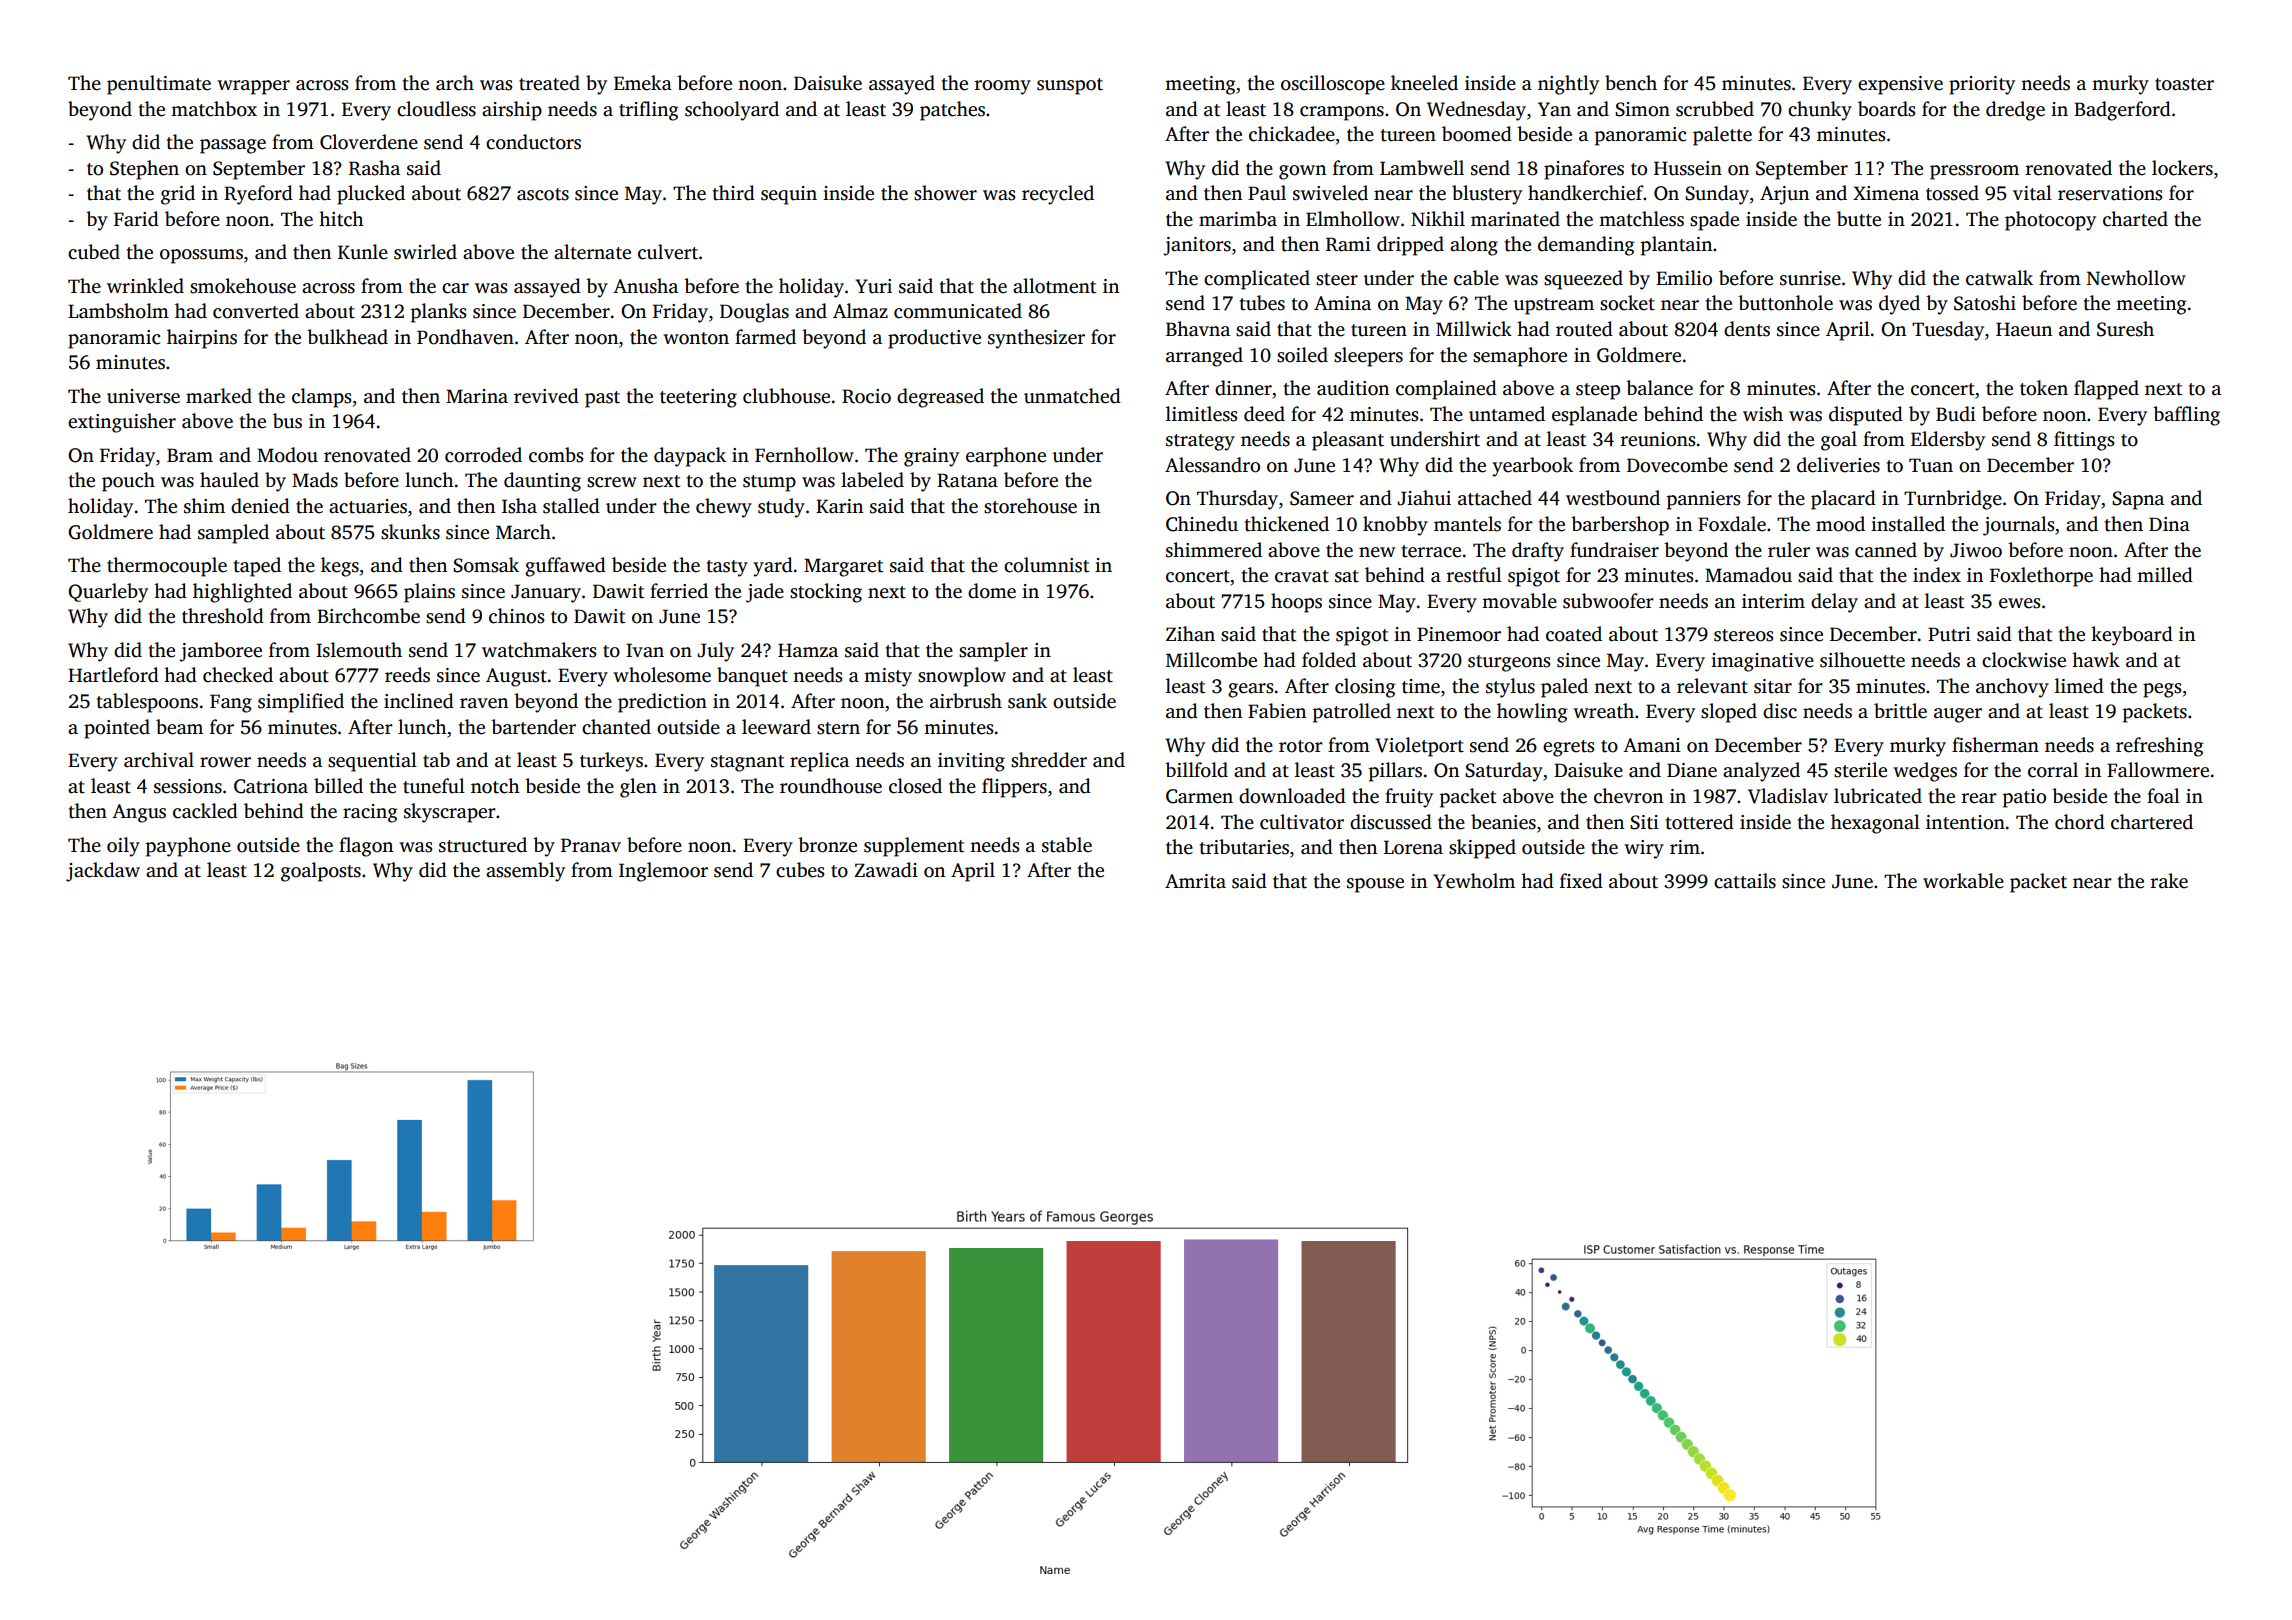 Image resolution: width=2292 pixels, height=1620 pixels. Describe the element at coordinates (486, 565) in the document. I see `Somsak` at that location.
